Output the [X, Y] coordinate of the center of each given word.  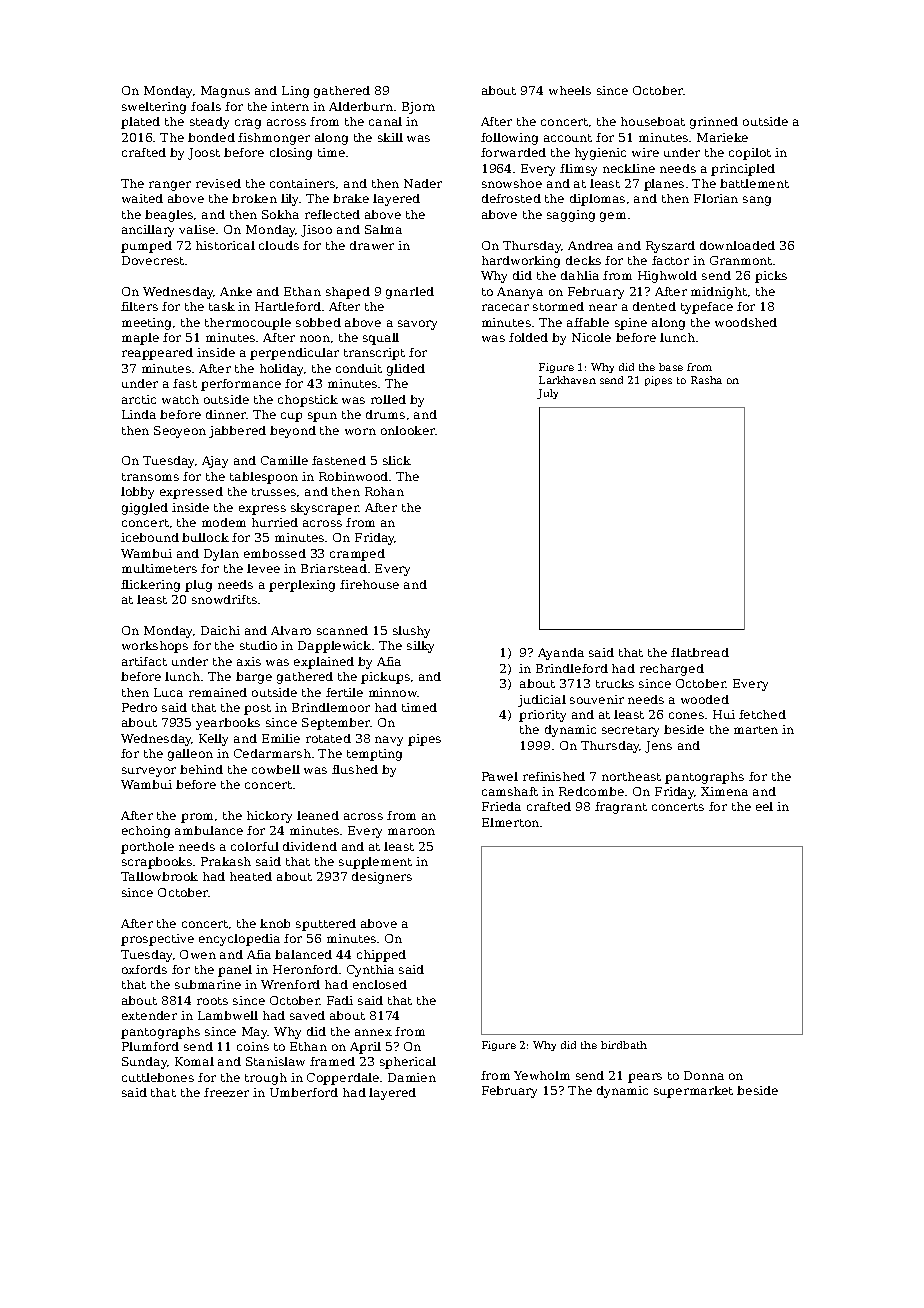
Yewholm [542, 1075]
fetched [762, 714]
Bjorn [418, 108]
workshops [155, 647]
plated [140, 123]
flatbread [700, 652]
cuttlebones [158, 1077]
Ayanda [561, 654]
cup [291, 417]
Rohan [384, 491]
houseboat [653, 121]
